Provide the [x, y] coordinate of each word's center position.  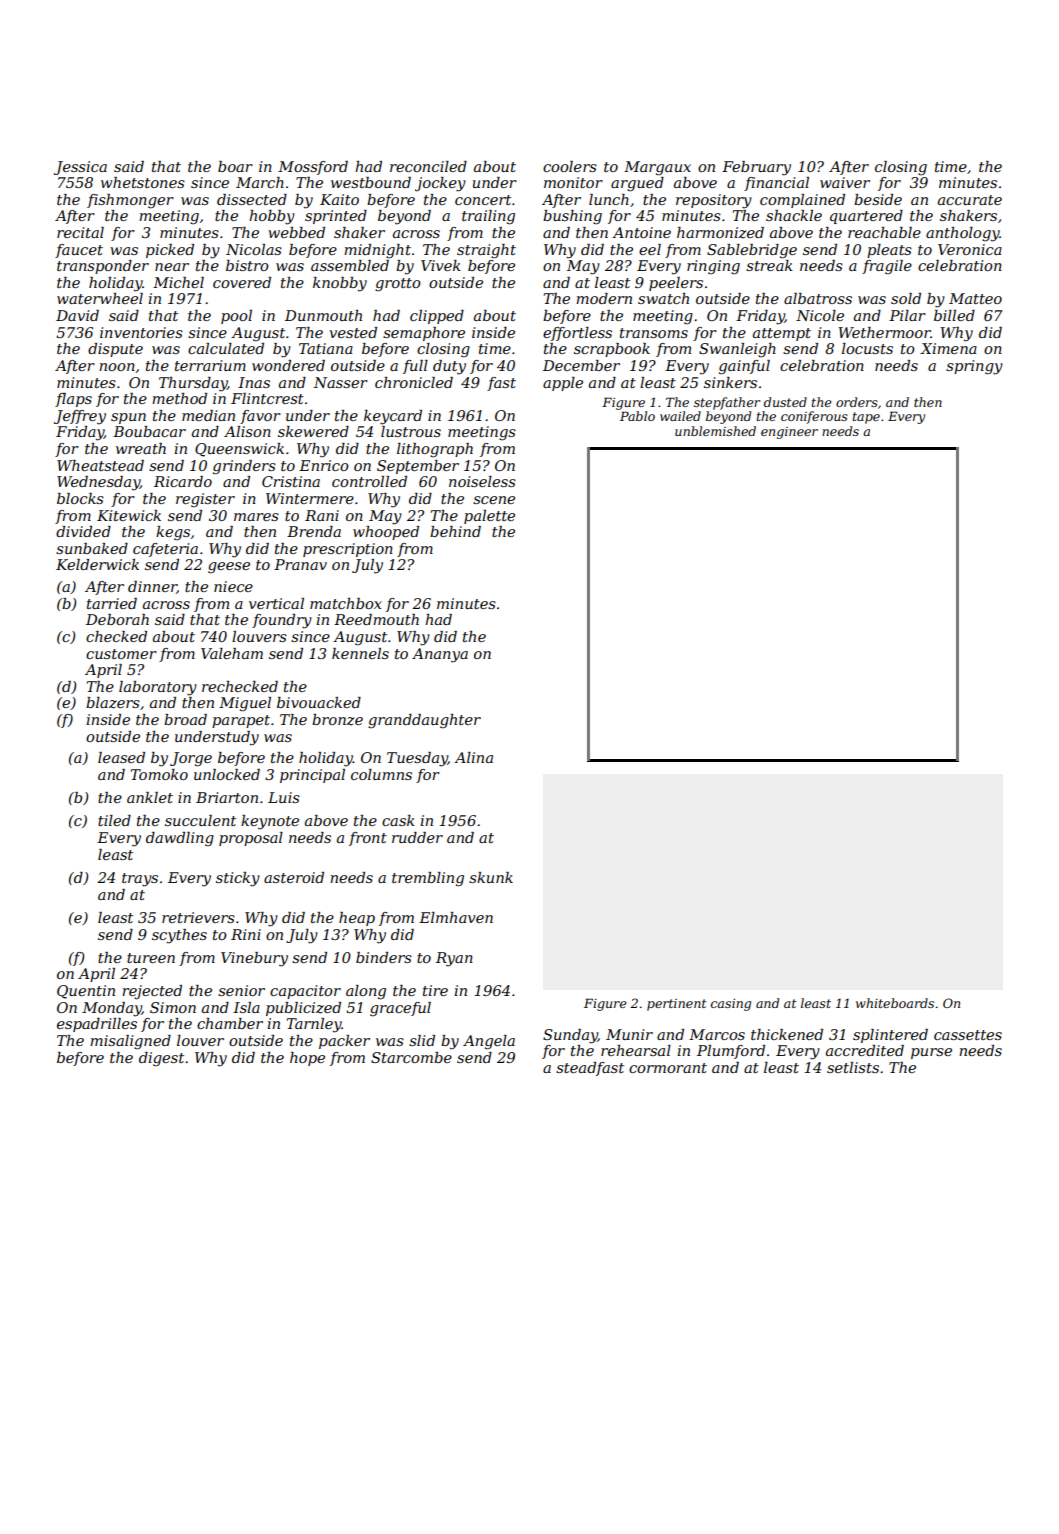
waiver [845, 182]
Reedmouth [376, 619]
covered [242, 282]
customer [121, 654]
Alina [473, 757]
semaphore [424, 334]
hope [307, 1059]
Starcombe [411, 1057]
